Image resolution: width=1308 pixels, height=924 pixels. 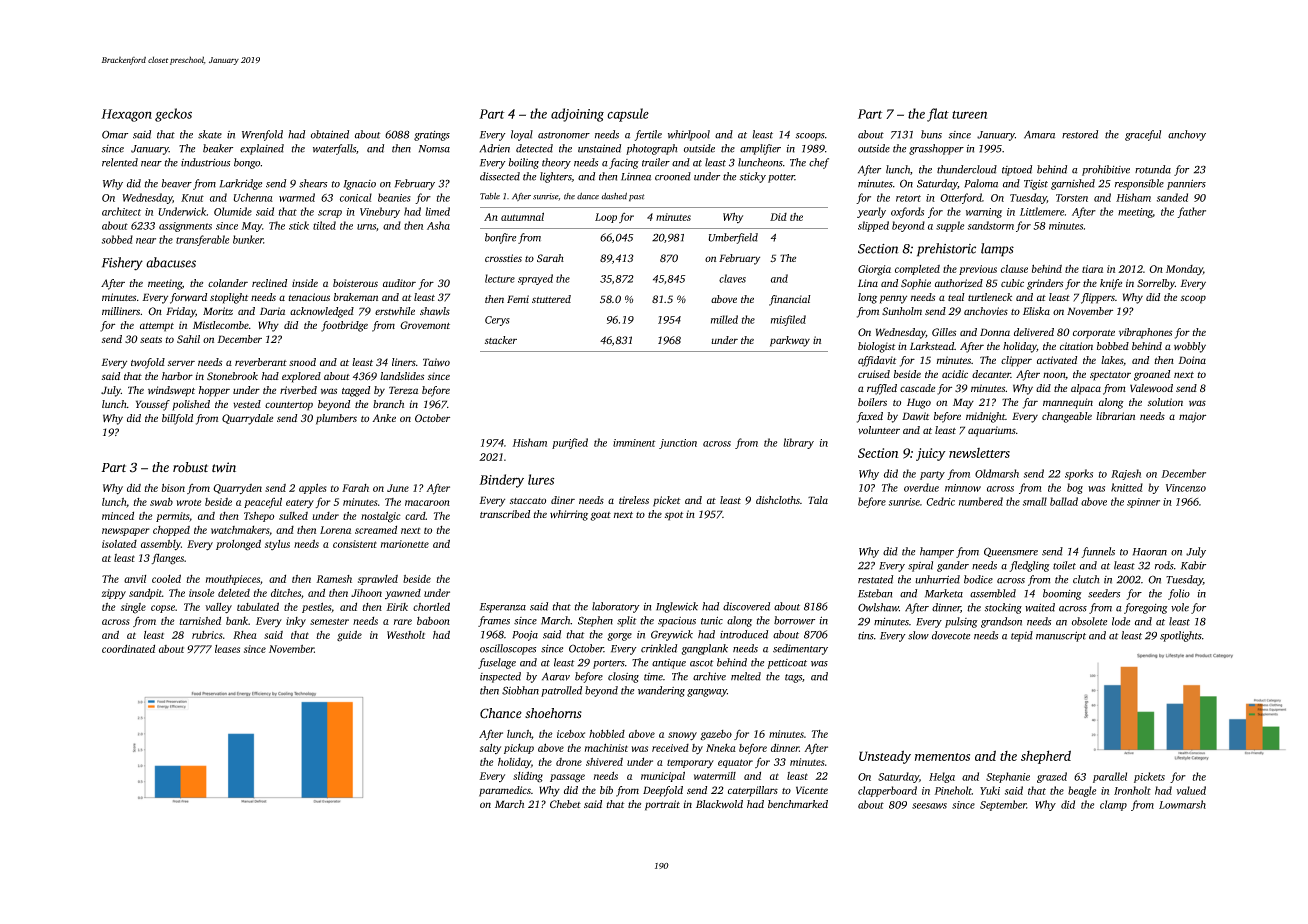 I want to click on Omar, so click(x=115, y=134).
